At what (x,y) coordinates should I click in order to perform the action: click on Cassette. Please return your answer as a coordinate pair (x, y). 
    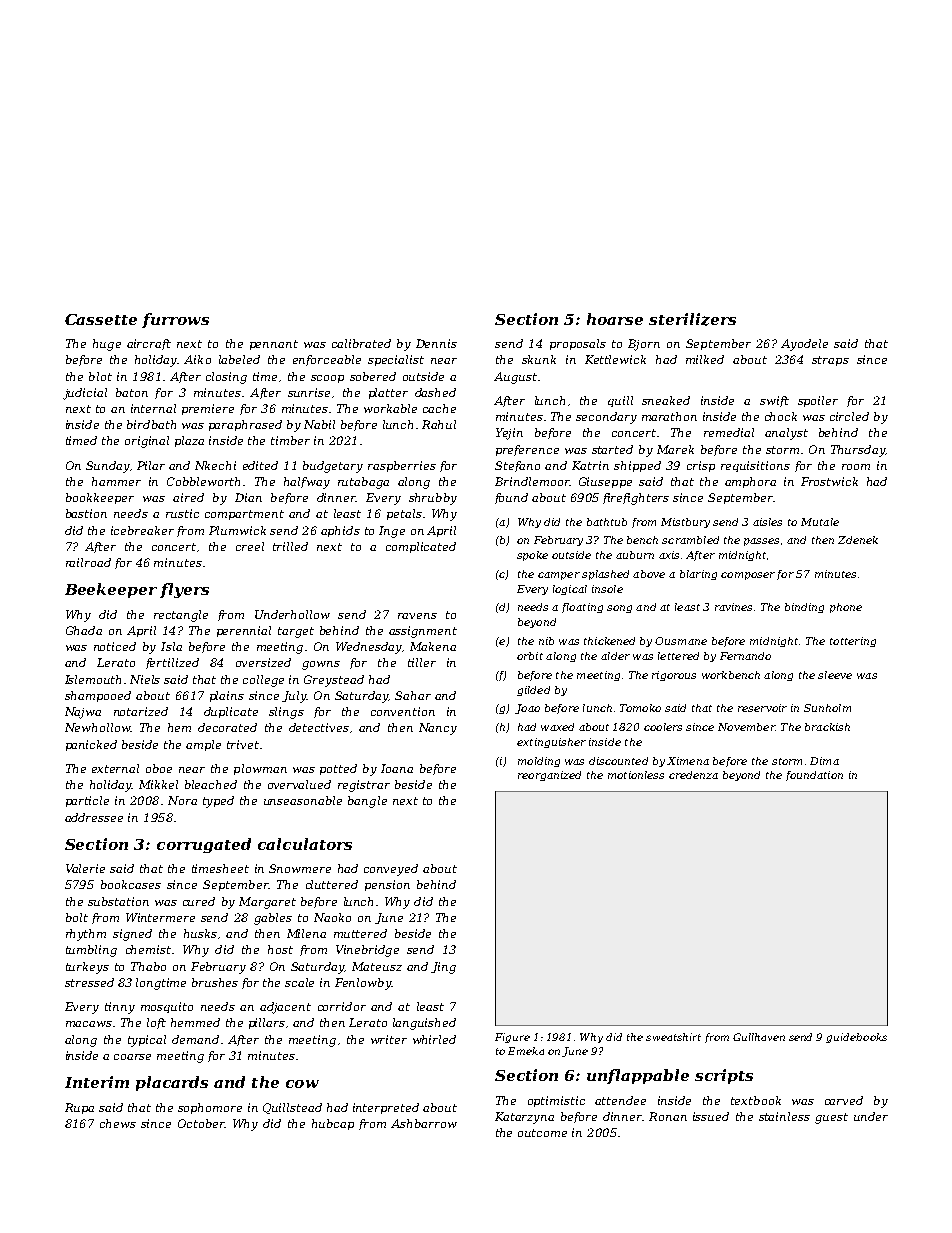
    Looking at the image, I should click on (101, 319).
